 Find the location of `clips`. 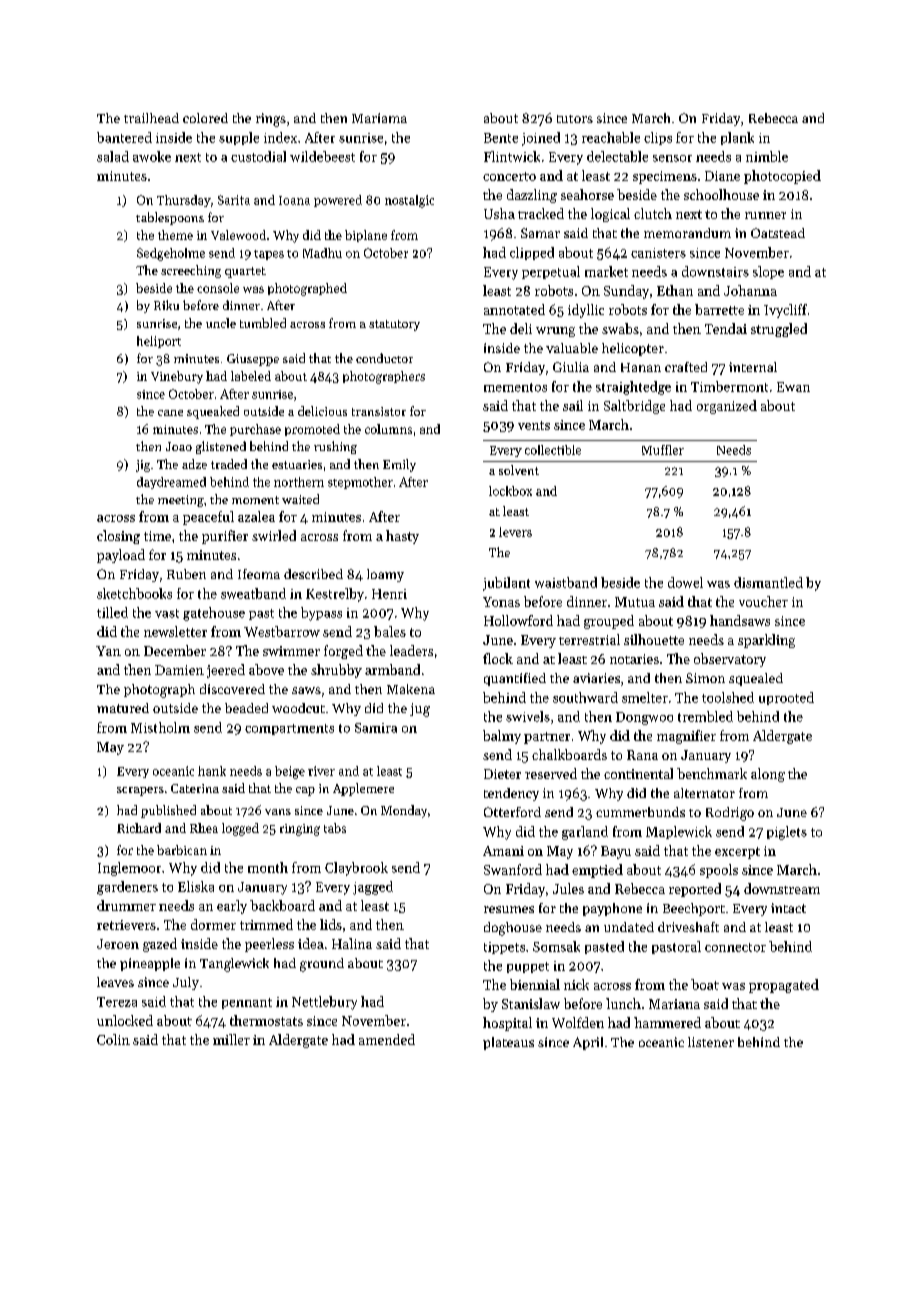

clips is located at coordinates (658, 138).
